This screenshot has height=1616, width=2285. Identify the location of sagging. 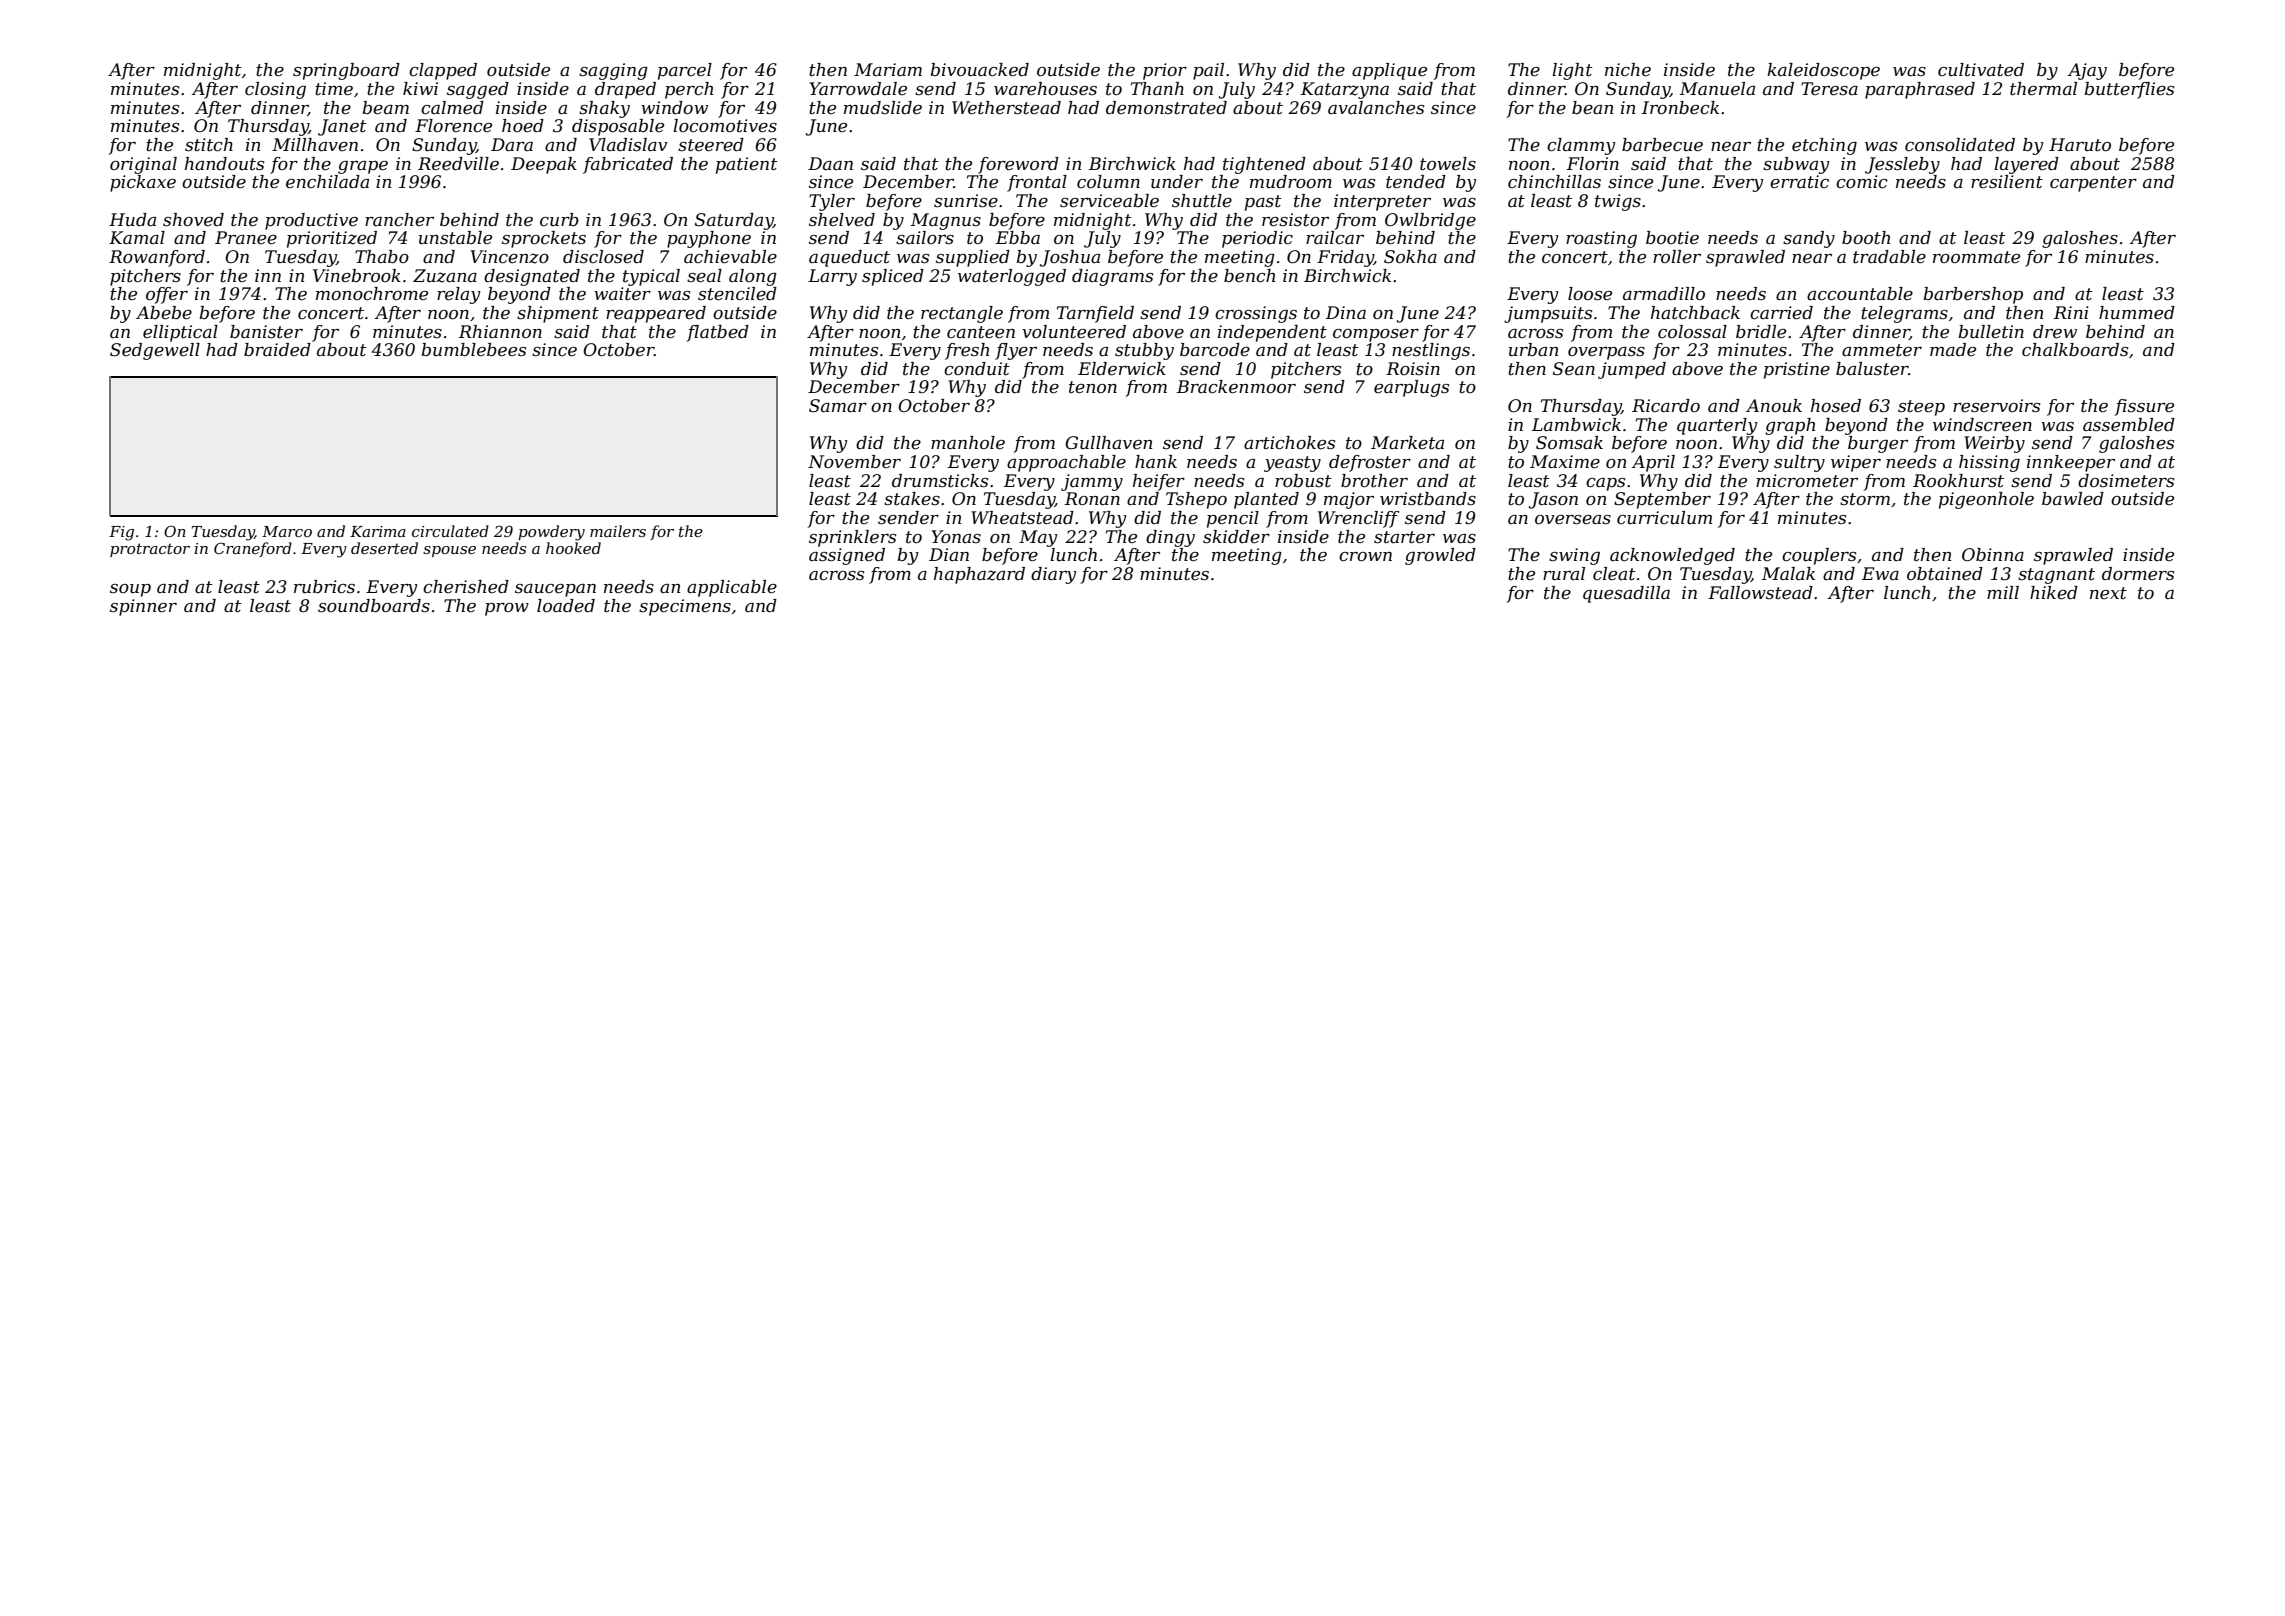
(613, 71).
